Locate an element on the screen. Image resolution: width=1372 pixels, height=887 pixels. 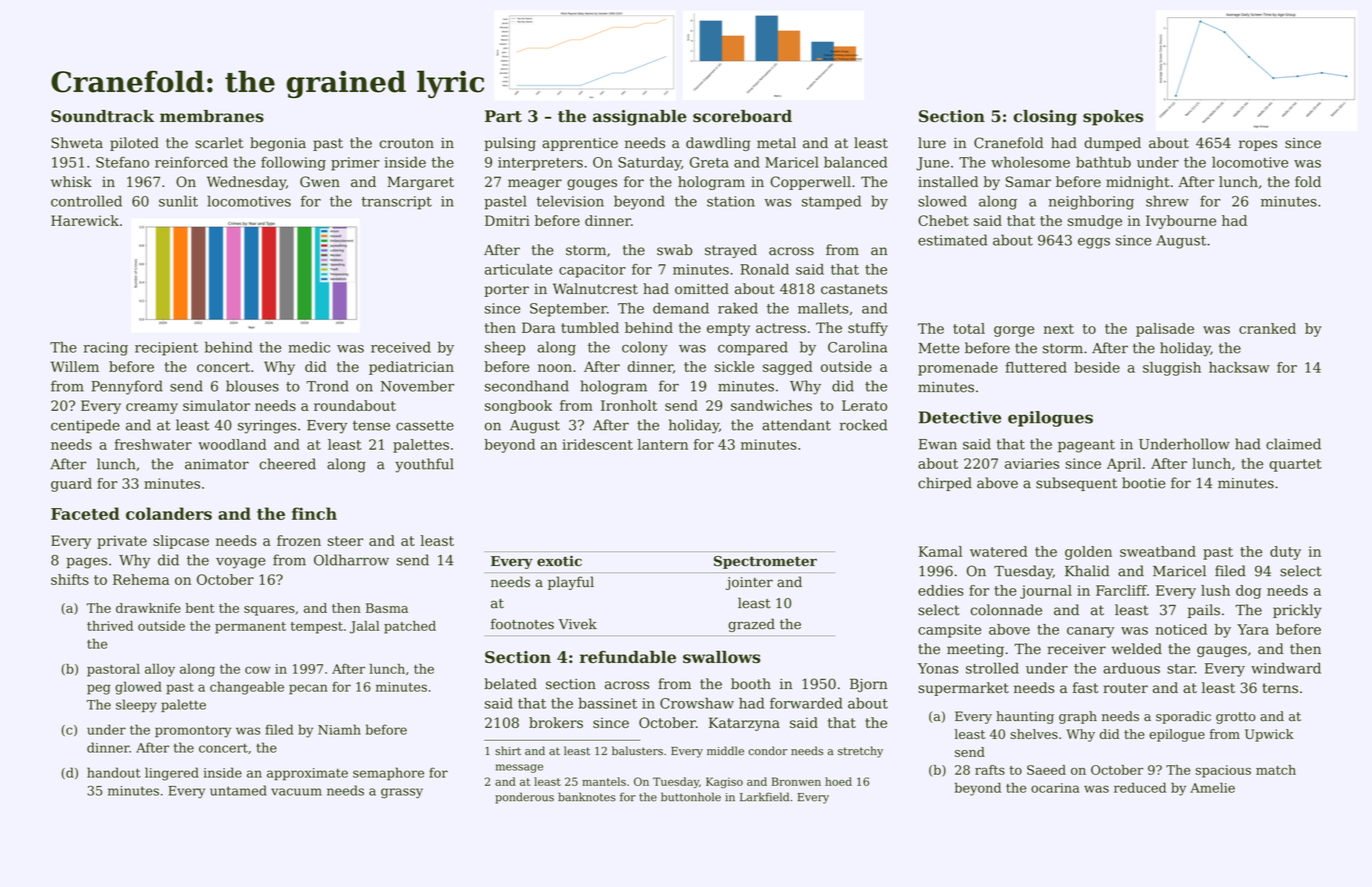
Spectrometer is located at coordinates (765, 562).
